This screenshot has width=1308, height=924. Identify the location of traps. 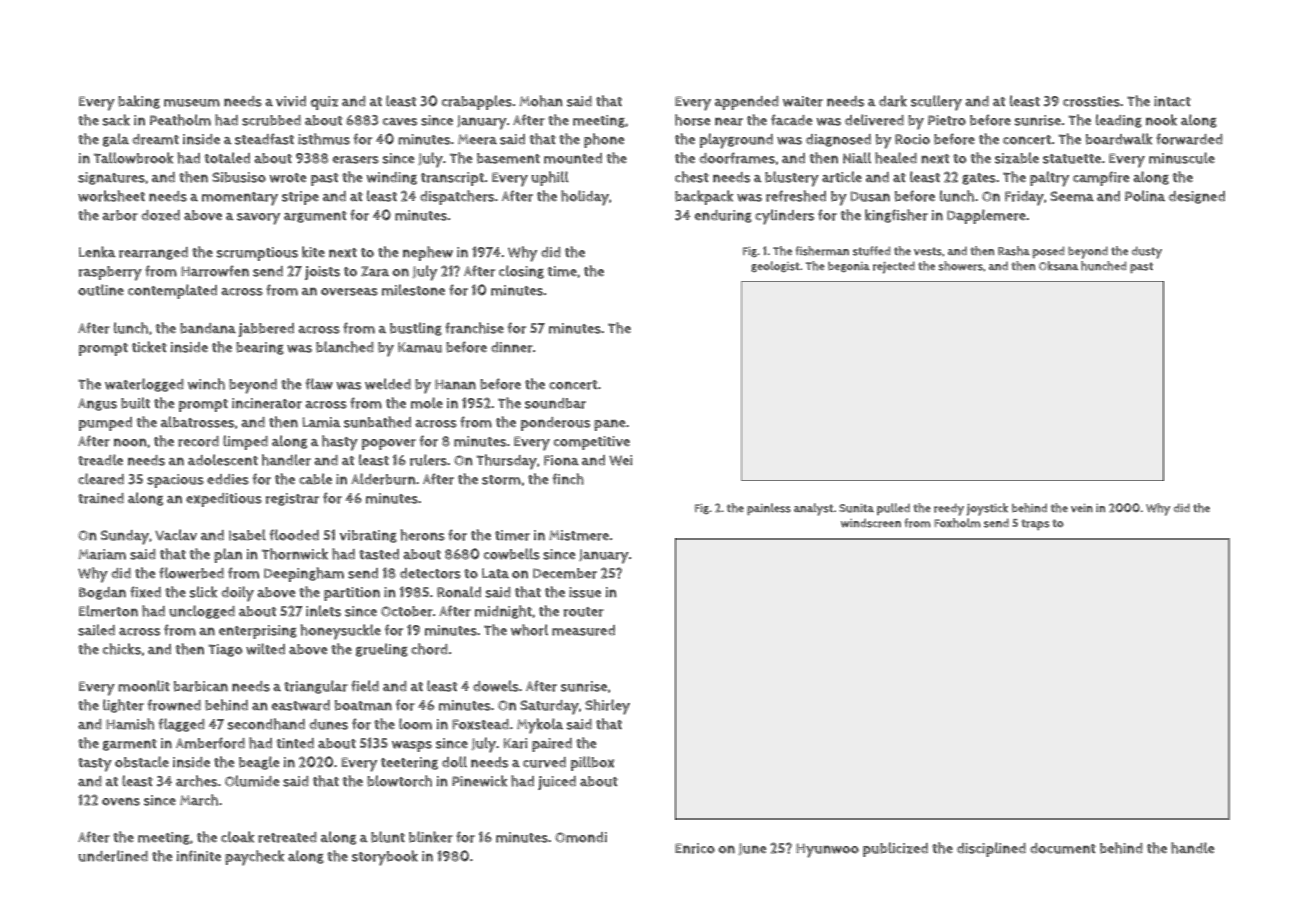
(1035, 524).
